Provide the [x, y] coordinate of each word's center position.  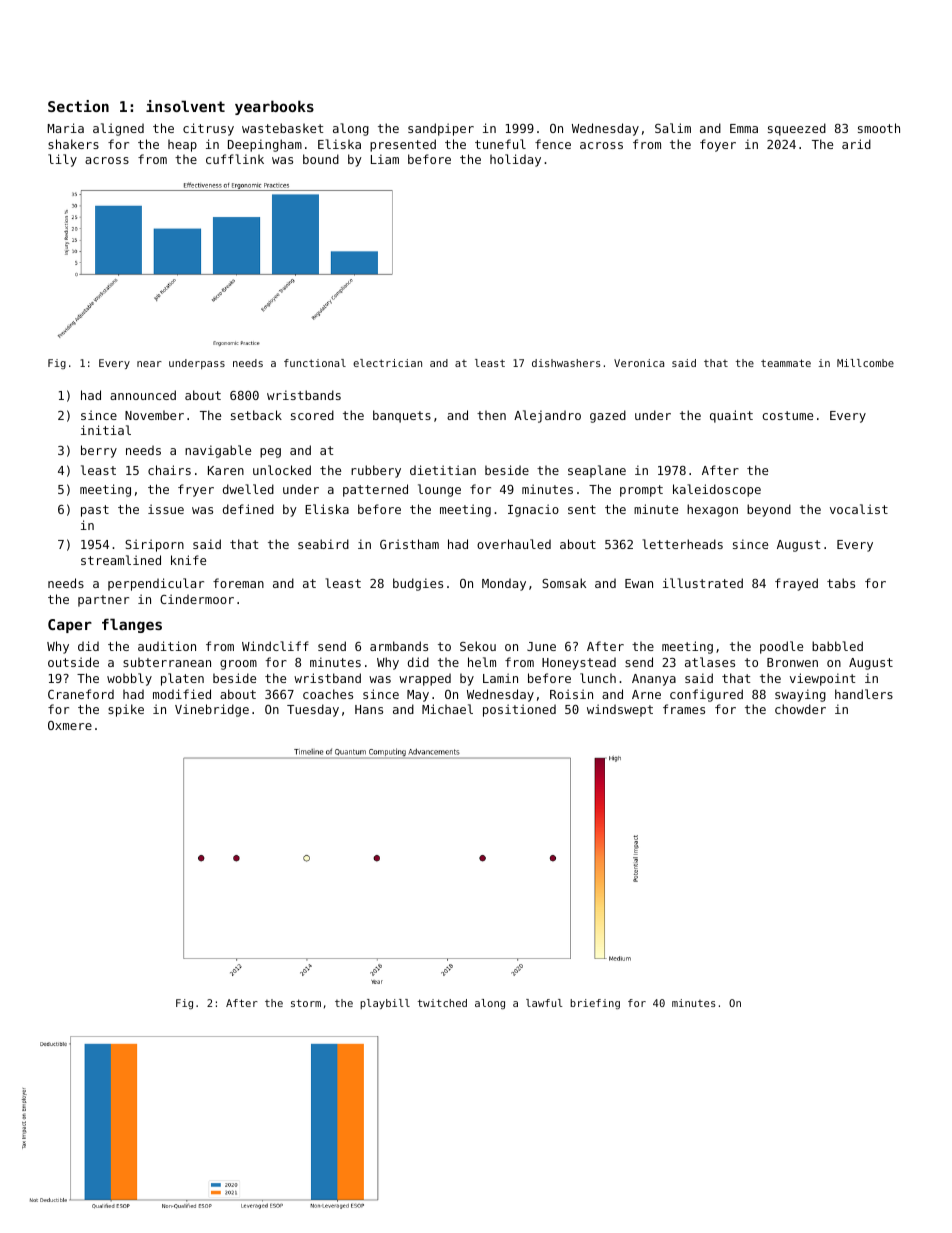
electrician [387, 363]
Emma [744, 128]
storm [306, 1003]
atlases [710, 662]
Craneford [81, 694]
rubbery [376, 471]
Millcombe [865, 363]
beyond [769, 510]
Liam [385, 159]
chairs [169, 470]
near [149, 364]
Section [78, 106]
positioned [519, 710]
